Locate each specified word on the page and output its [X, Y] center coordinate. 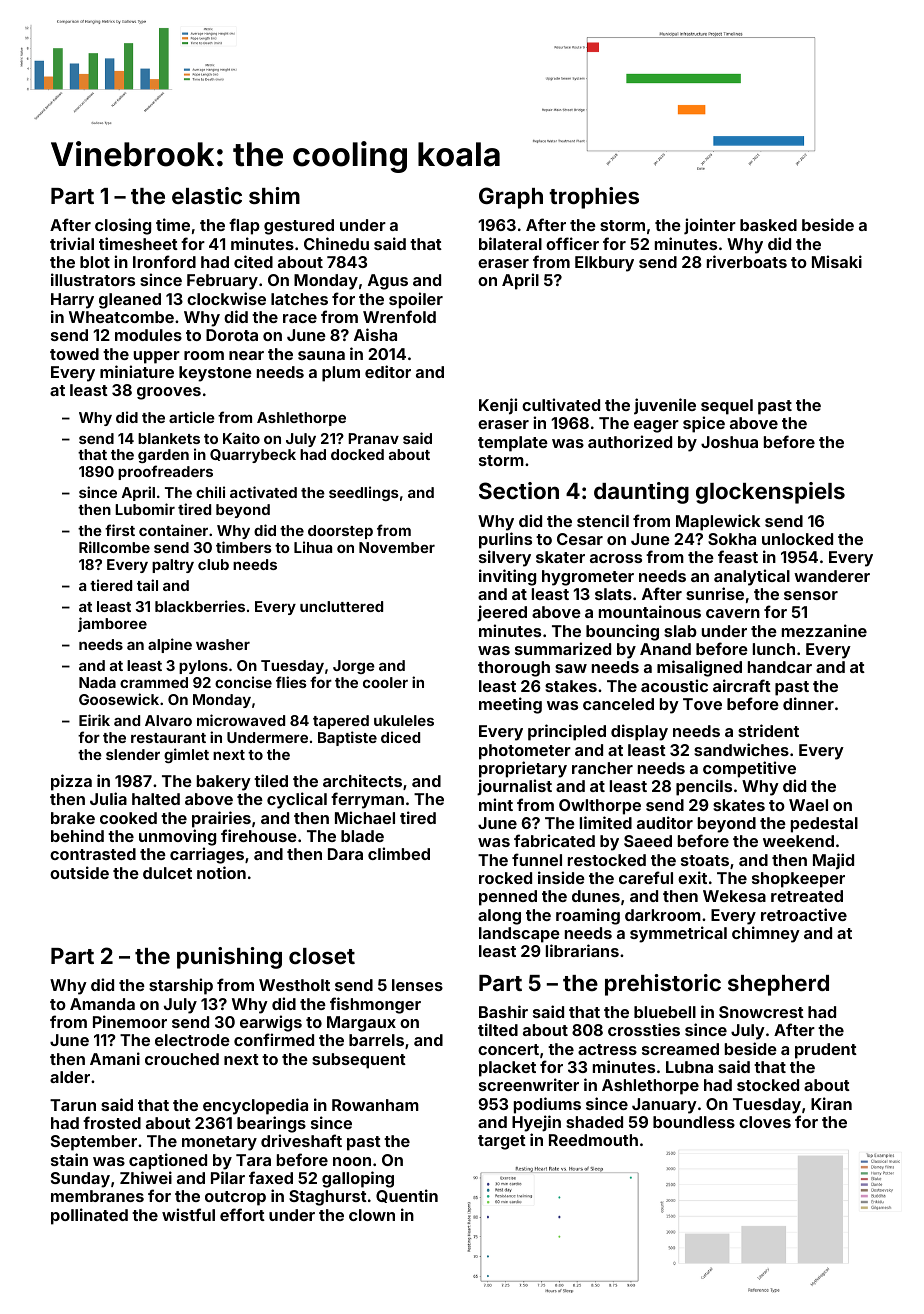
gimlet [186, 755]
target [502, 1142]
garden [163, 456]
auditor [665, 822]
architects [362, 780]
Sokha [732, 539]
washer [223, 644]
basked [768, 225]
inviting [507, 577]
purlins [505, 540]
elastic [207, 195]
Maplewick [718, 522]
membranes [97, 1196]
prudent [826, 1051]
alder [70, 1077]
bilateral [510, 243]
